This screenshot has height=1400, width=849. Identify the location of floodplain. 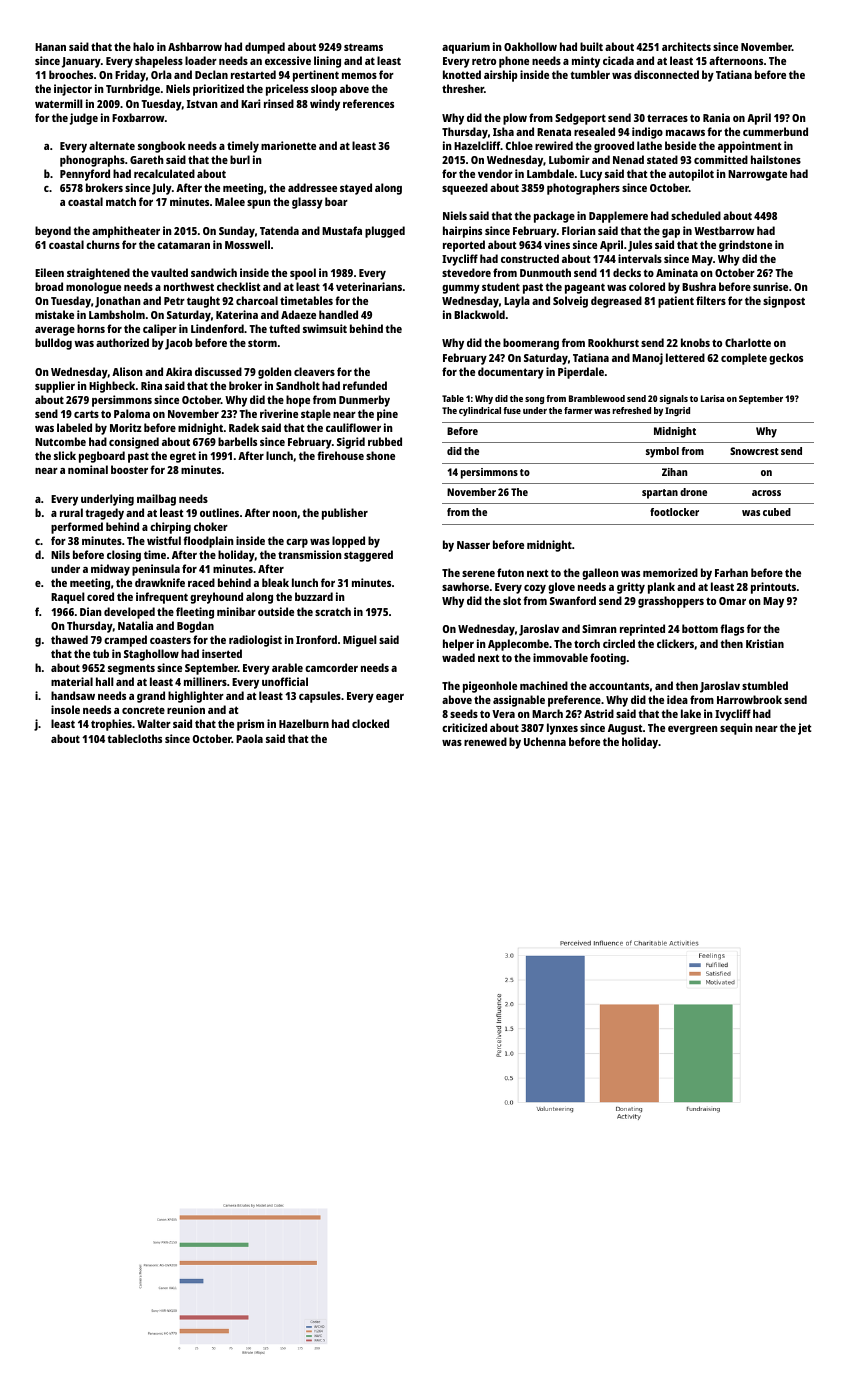
(208, 542).
